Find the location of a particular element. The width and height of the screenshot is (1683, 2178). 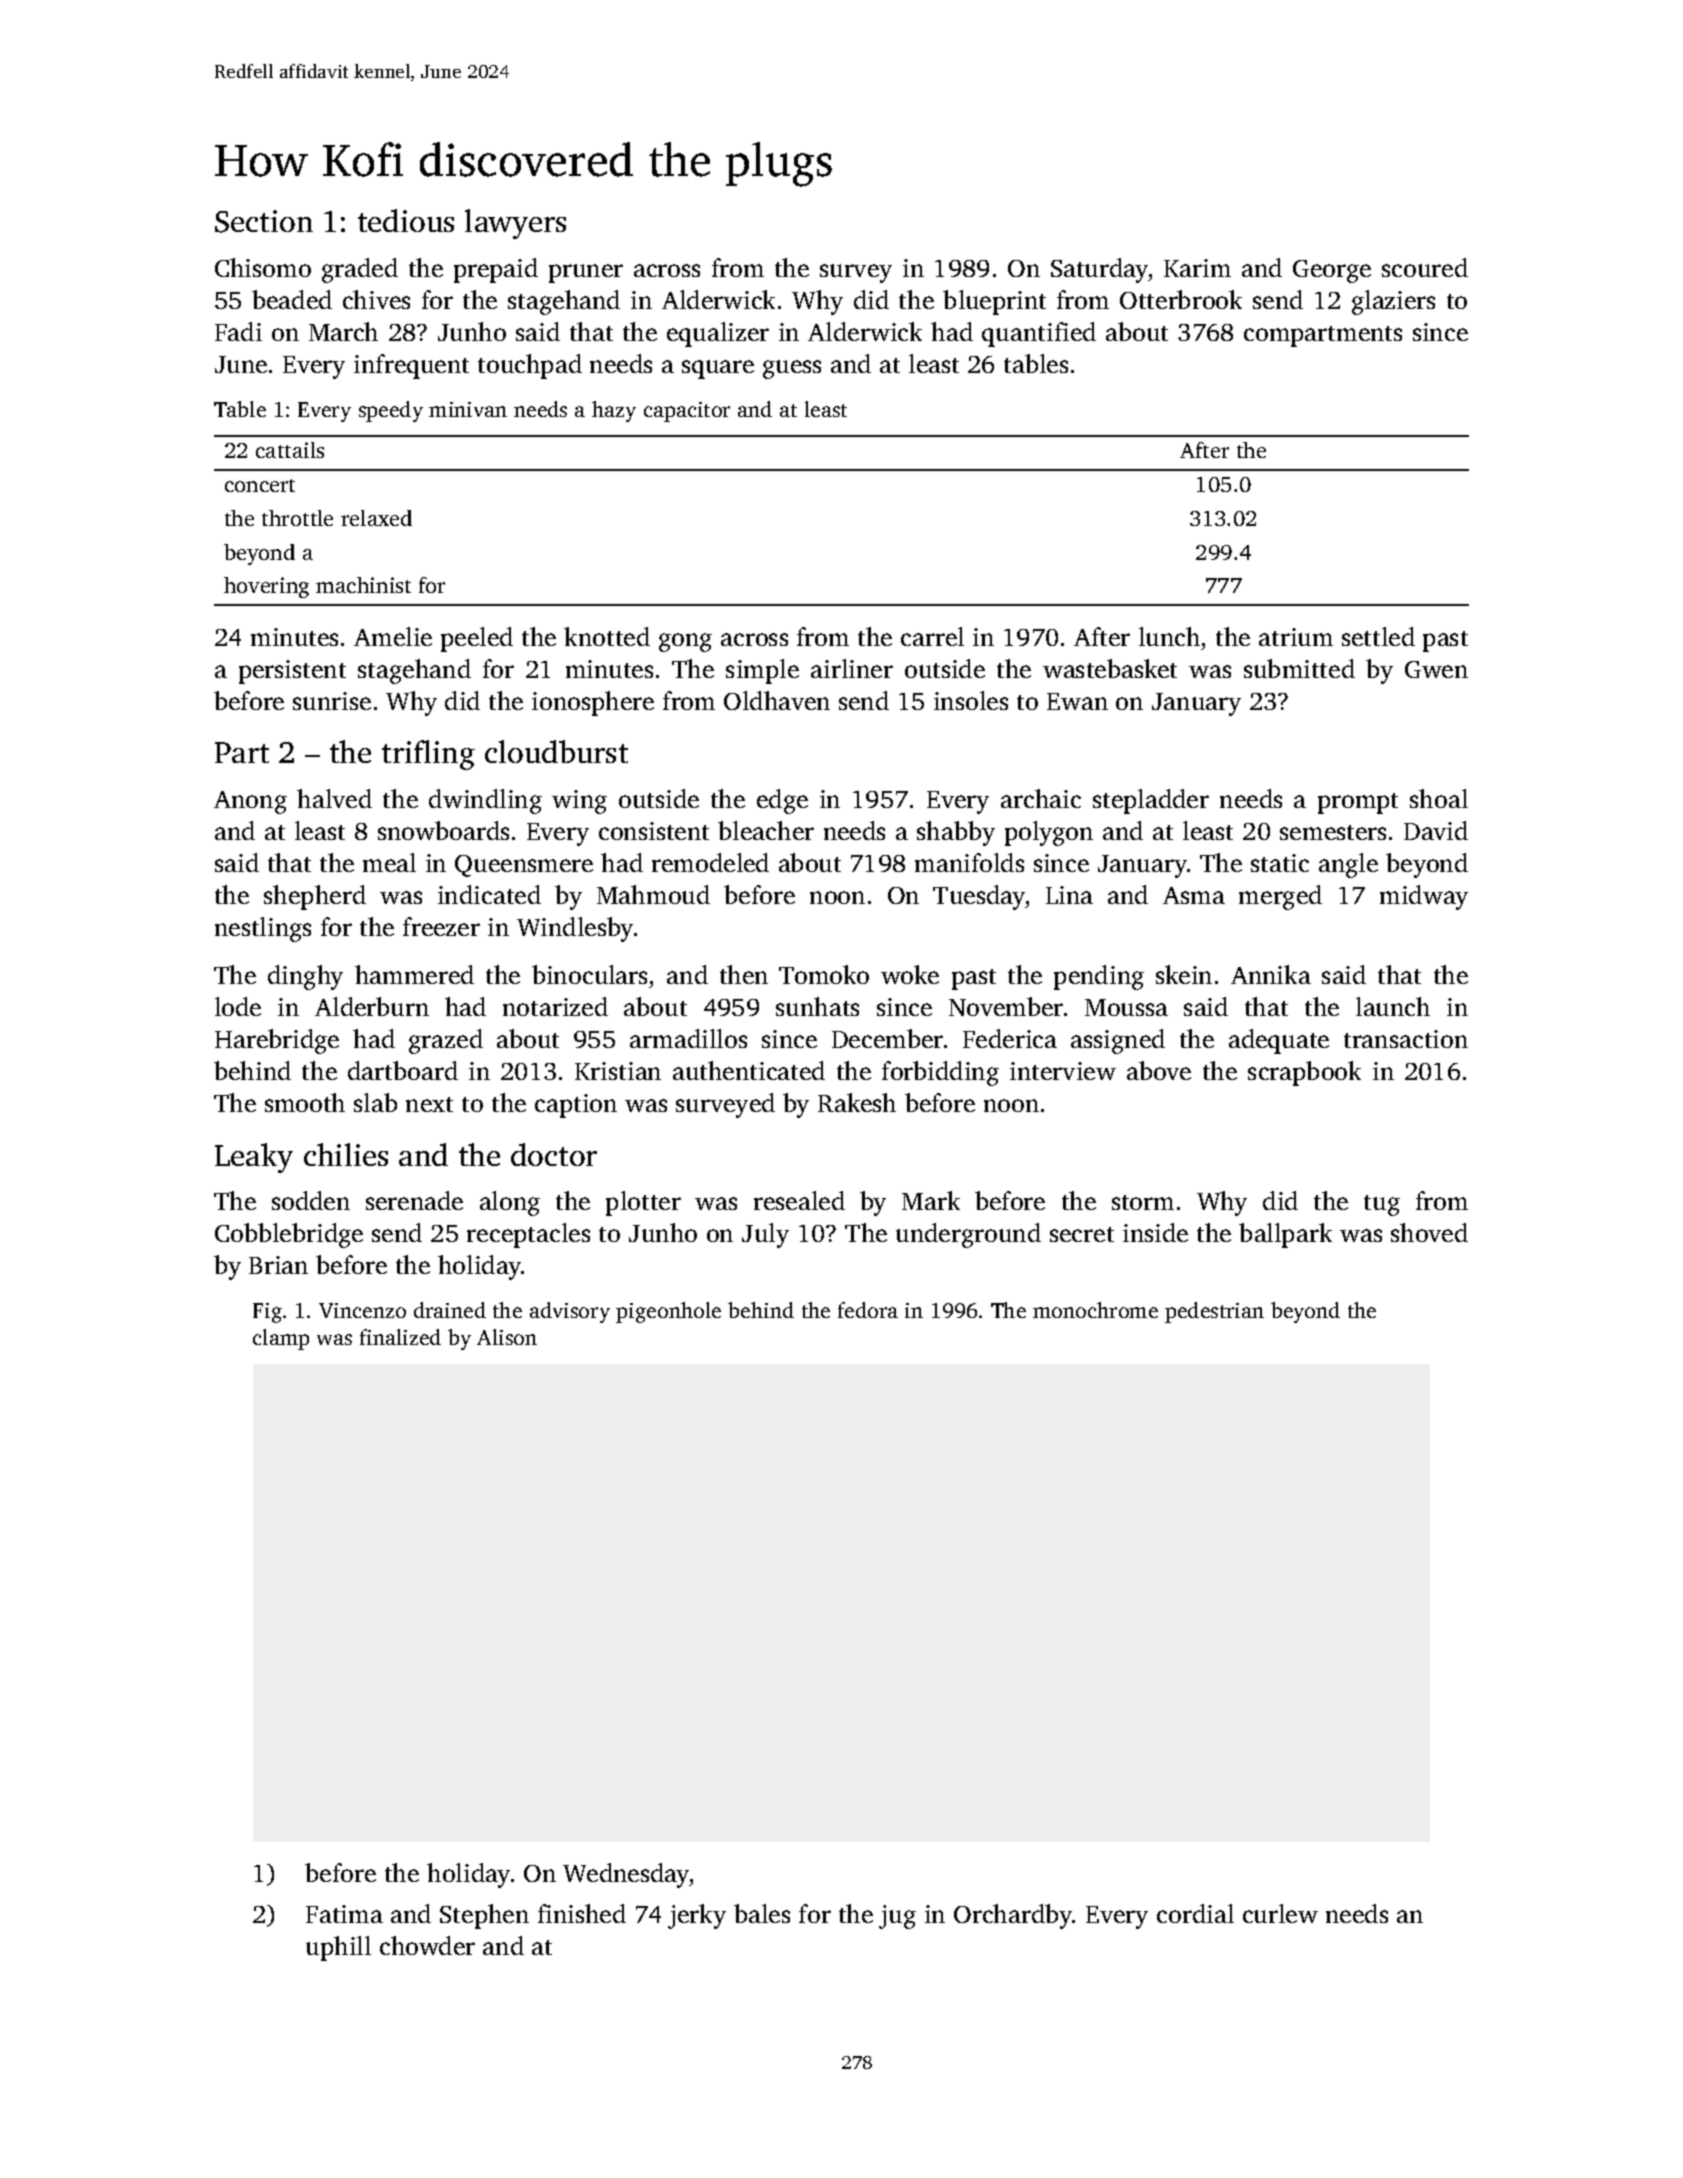

jug is located at coordinates (897, 1917).
